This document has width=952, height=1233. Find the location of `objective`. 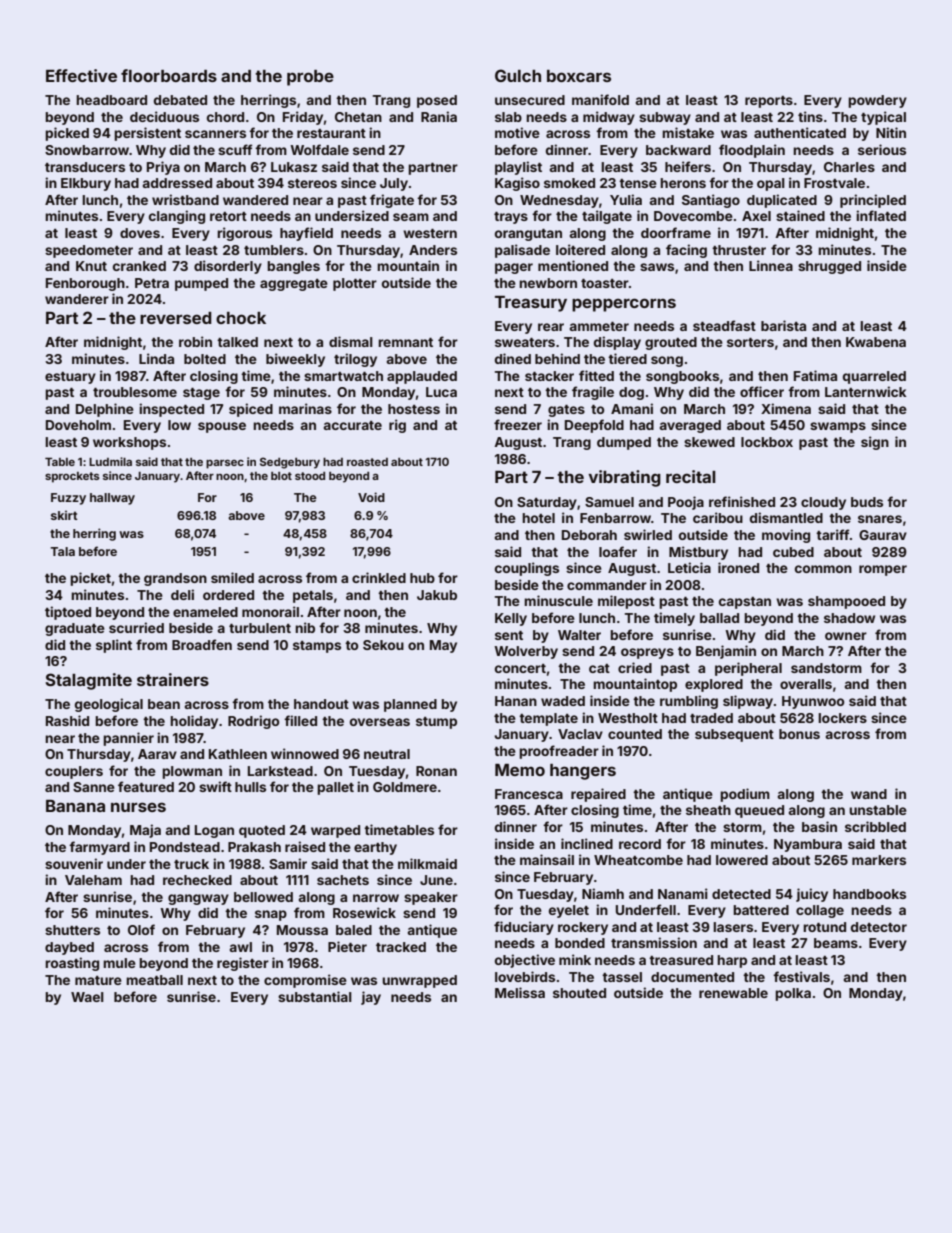

objective is located at coordinates (525, 961).
